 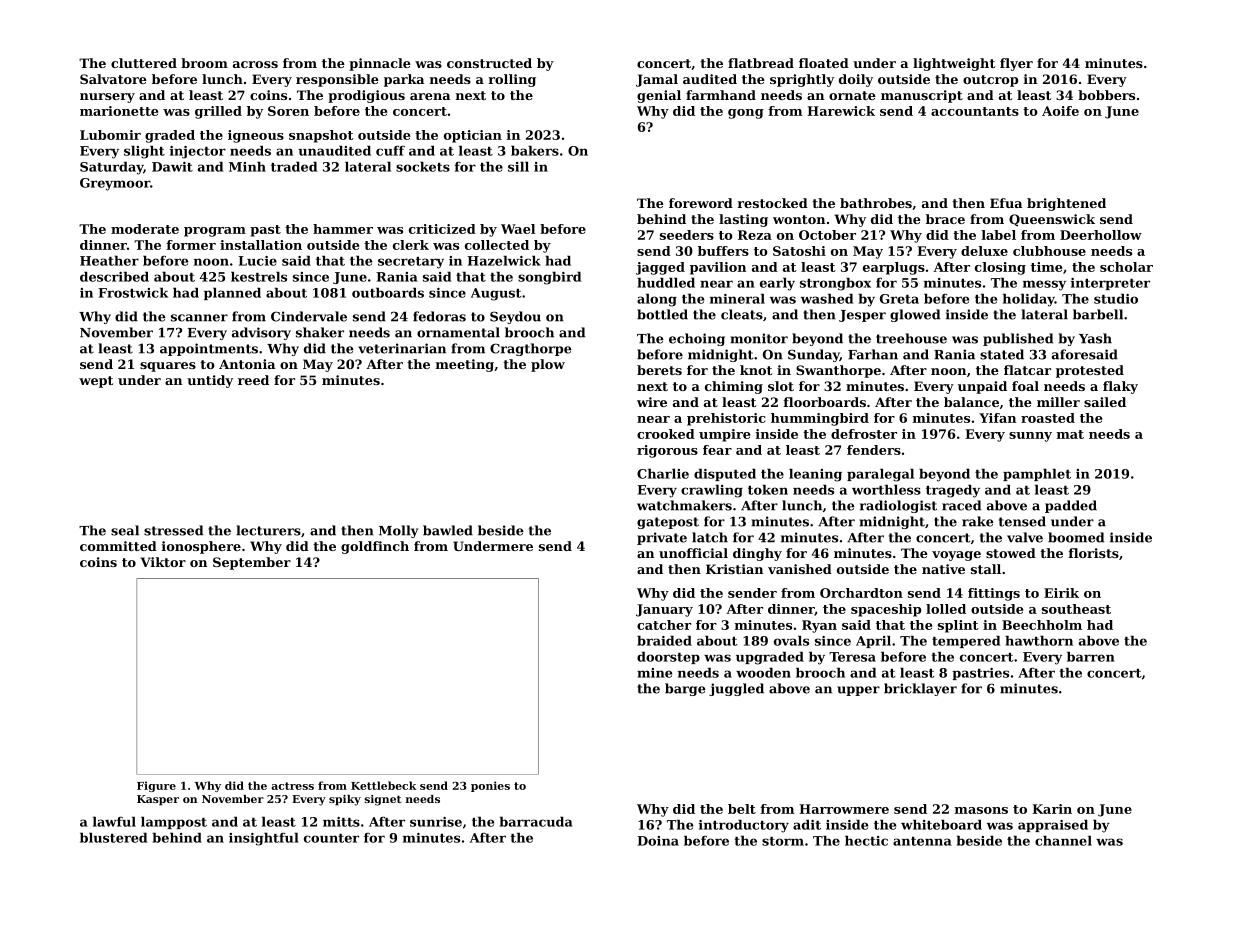 What do you see at coordinates (658, 841) in the screenshot?
I see `Doina` at bounding box center [658, 841].
